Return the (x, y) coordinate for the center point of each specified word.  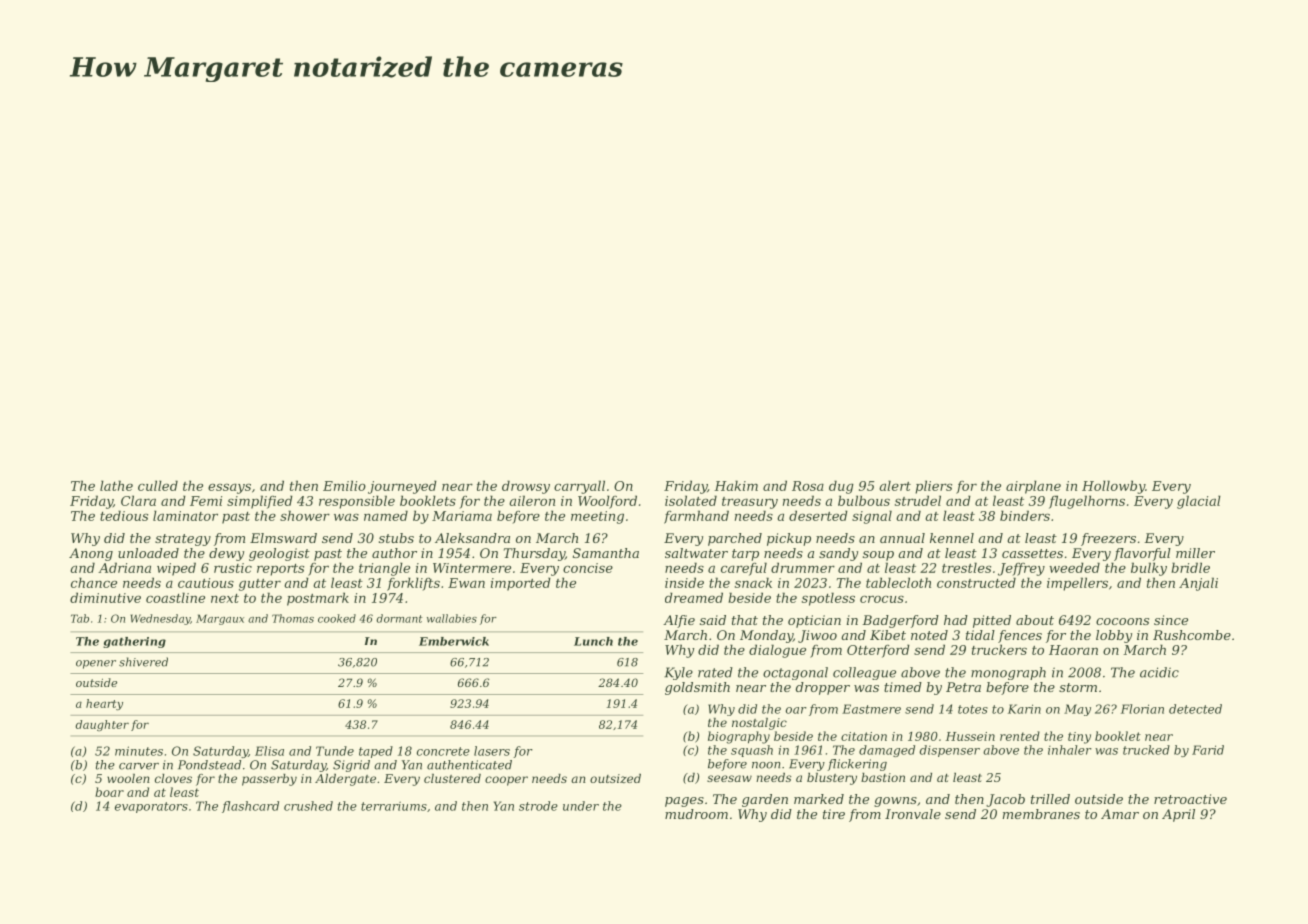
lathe (116, 485)
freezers (1108, 539)
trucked (1146, 750)
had (956, 620)
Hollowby (1113, 487)
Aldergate (345, 780)
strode (538, 806)
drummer (803, 567)
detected (1195, 709)
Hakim (736, 485)
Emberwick (454, 641)
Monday (766, 636)
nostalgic (759, 724)
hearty (104, 704)
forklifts (413, 584)
